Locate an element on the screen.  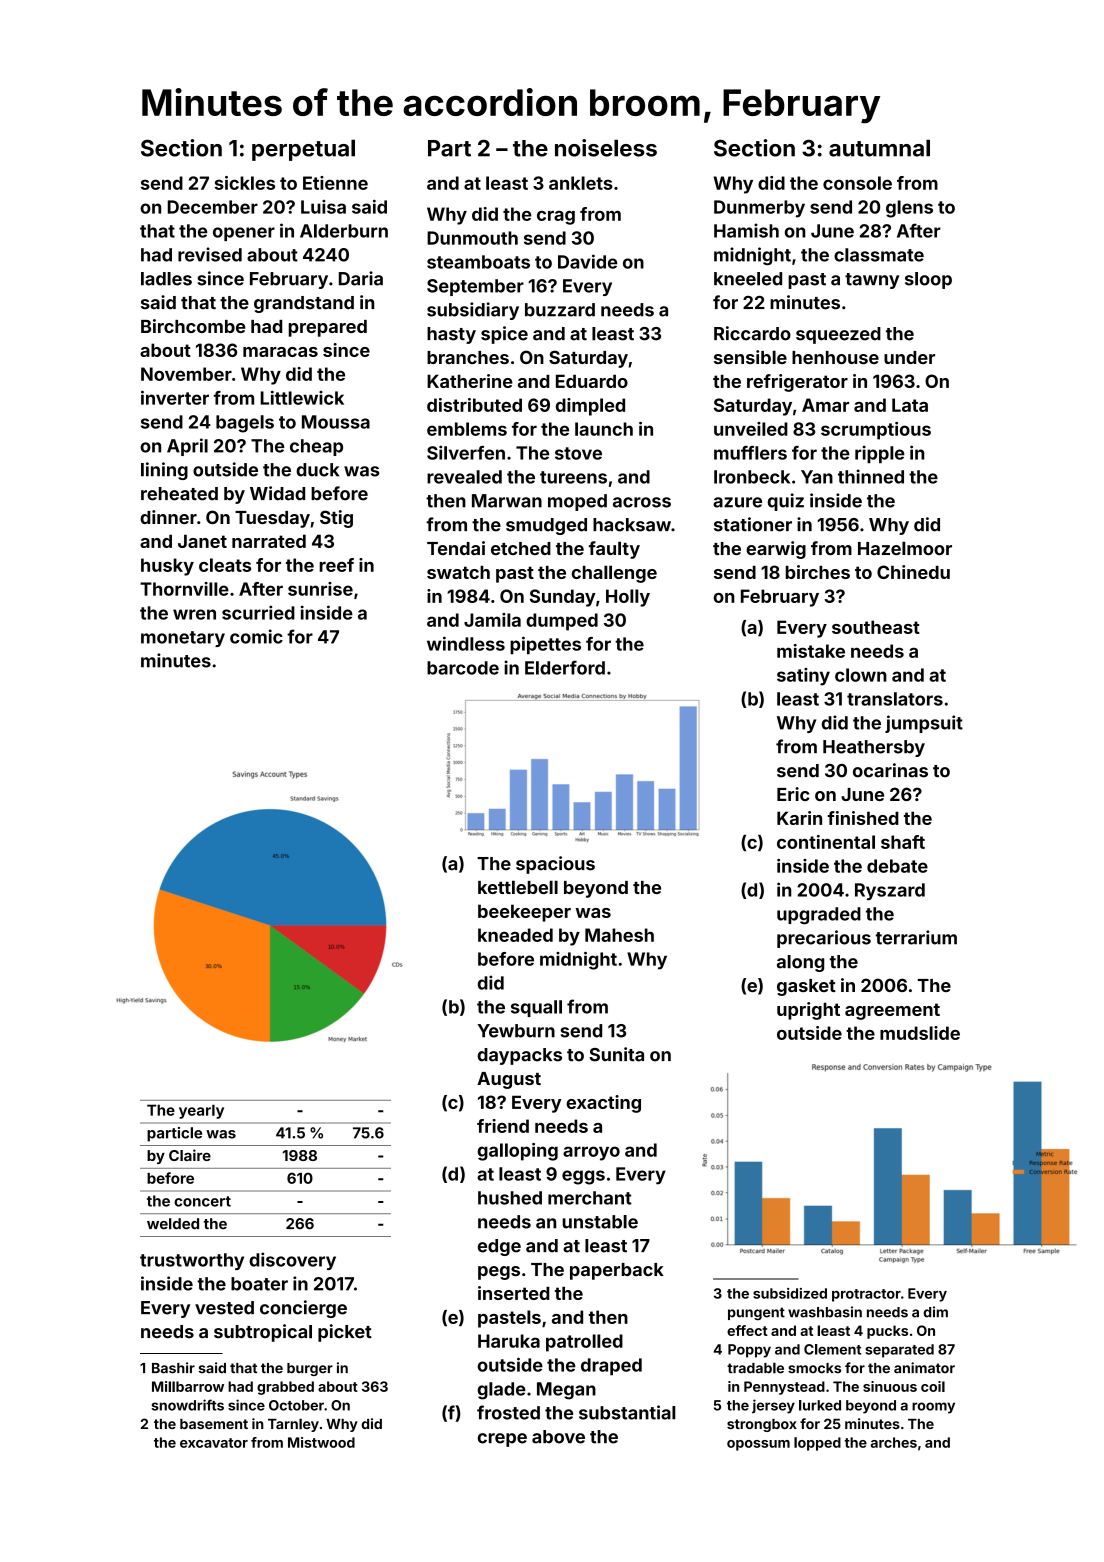
noiseless is located at coordinates (606, 148).
